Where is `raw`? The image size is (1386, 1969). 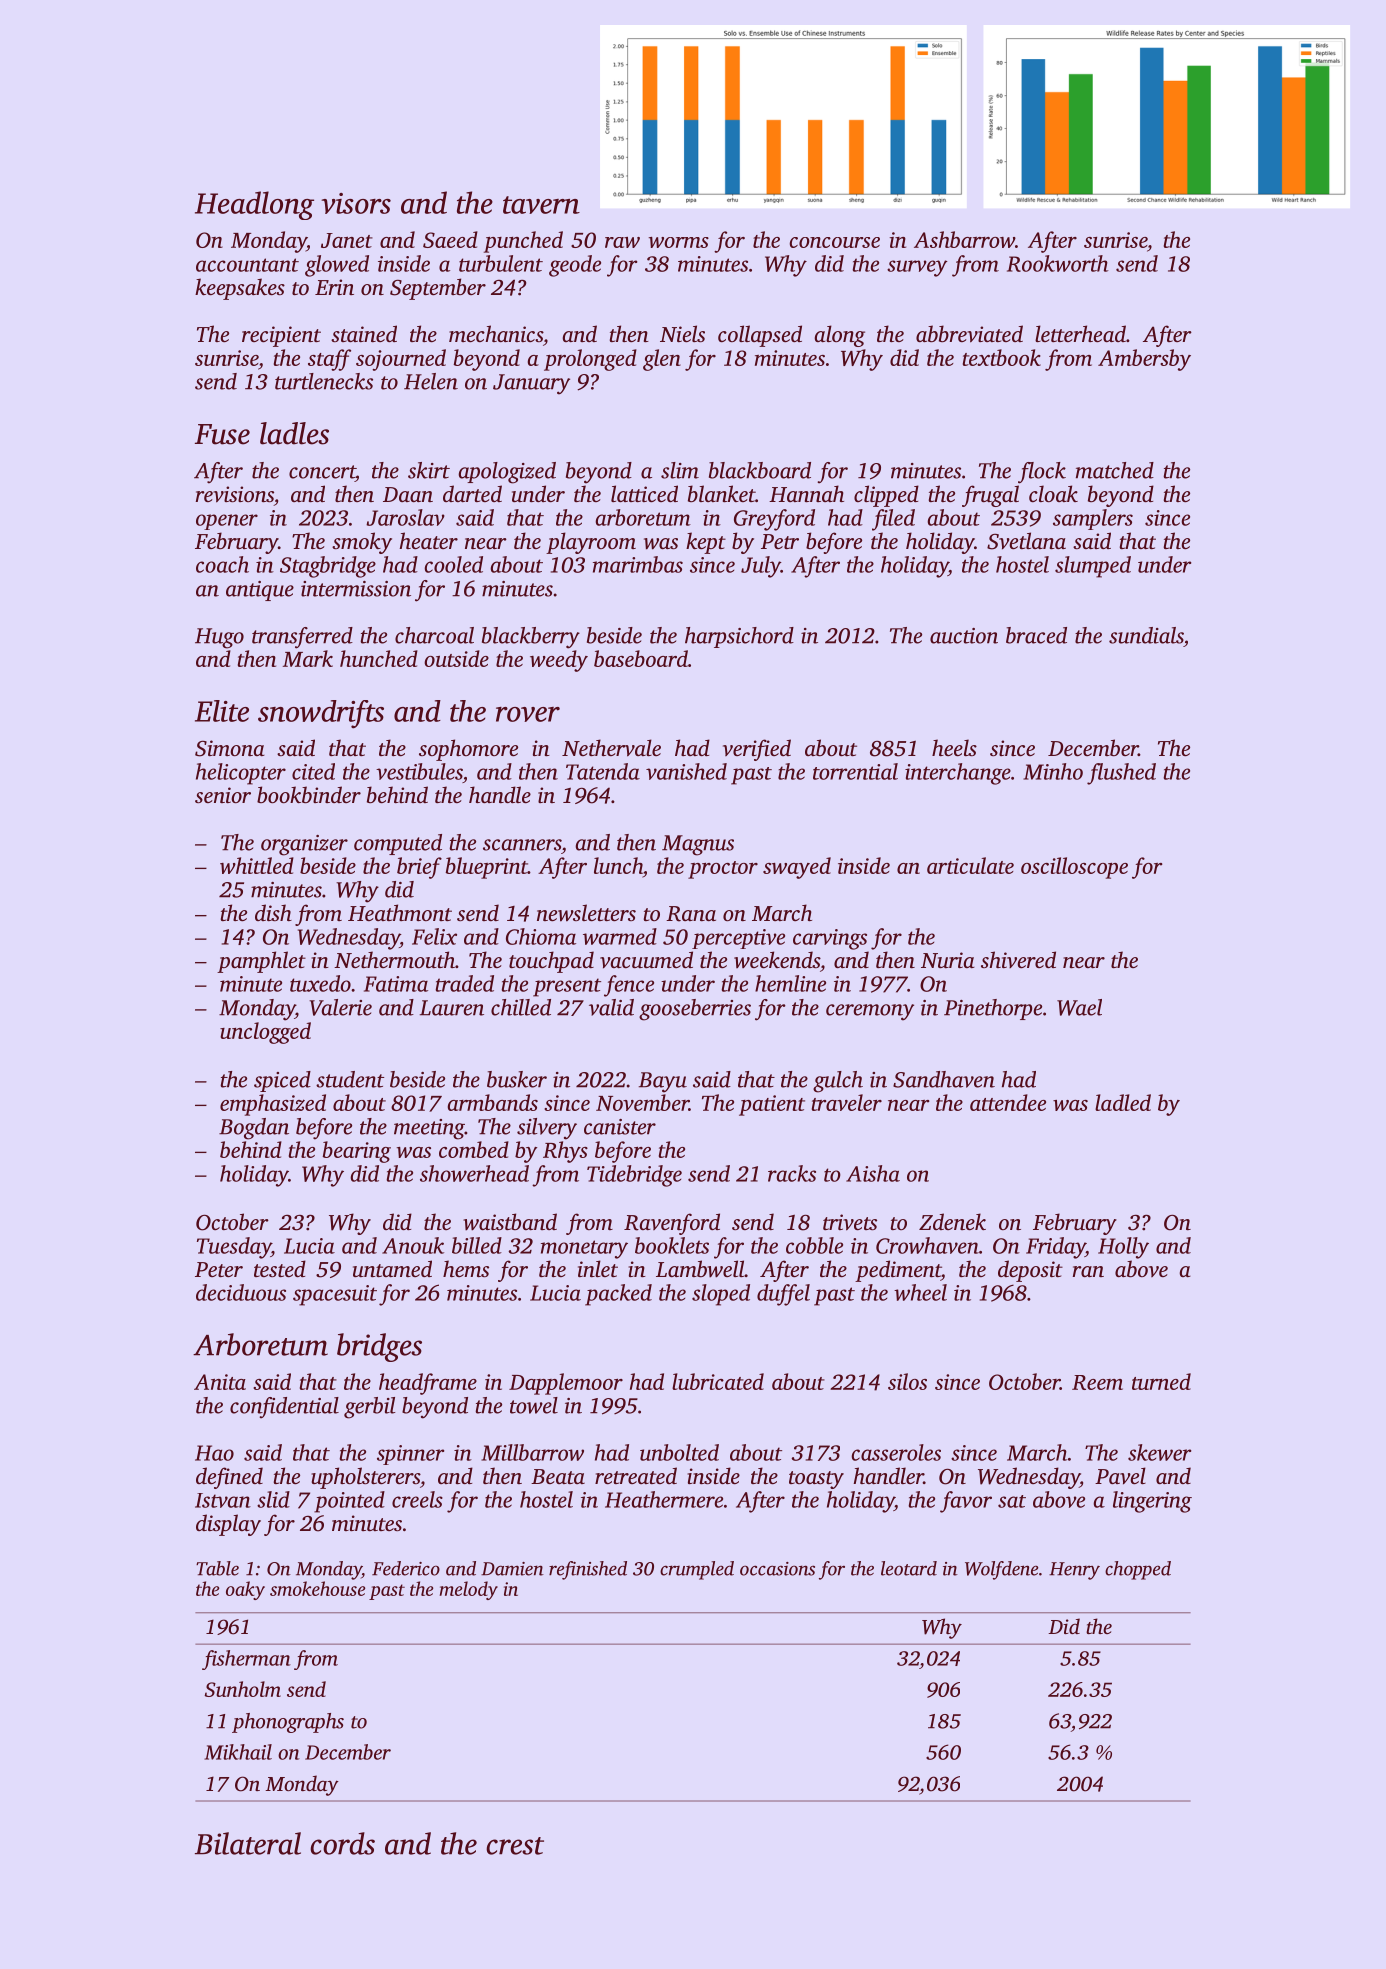 raw is located at coordinates (622, 242).
